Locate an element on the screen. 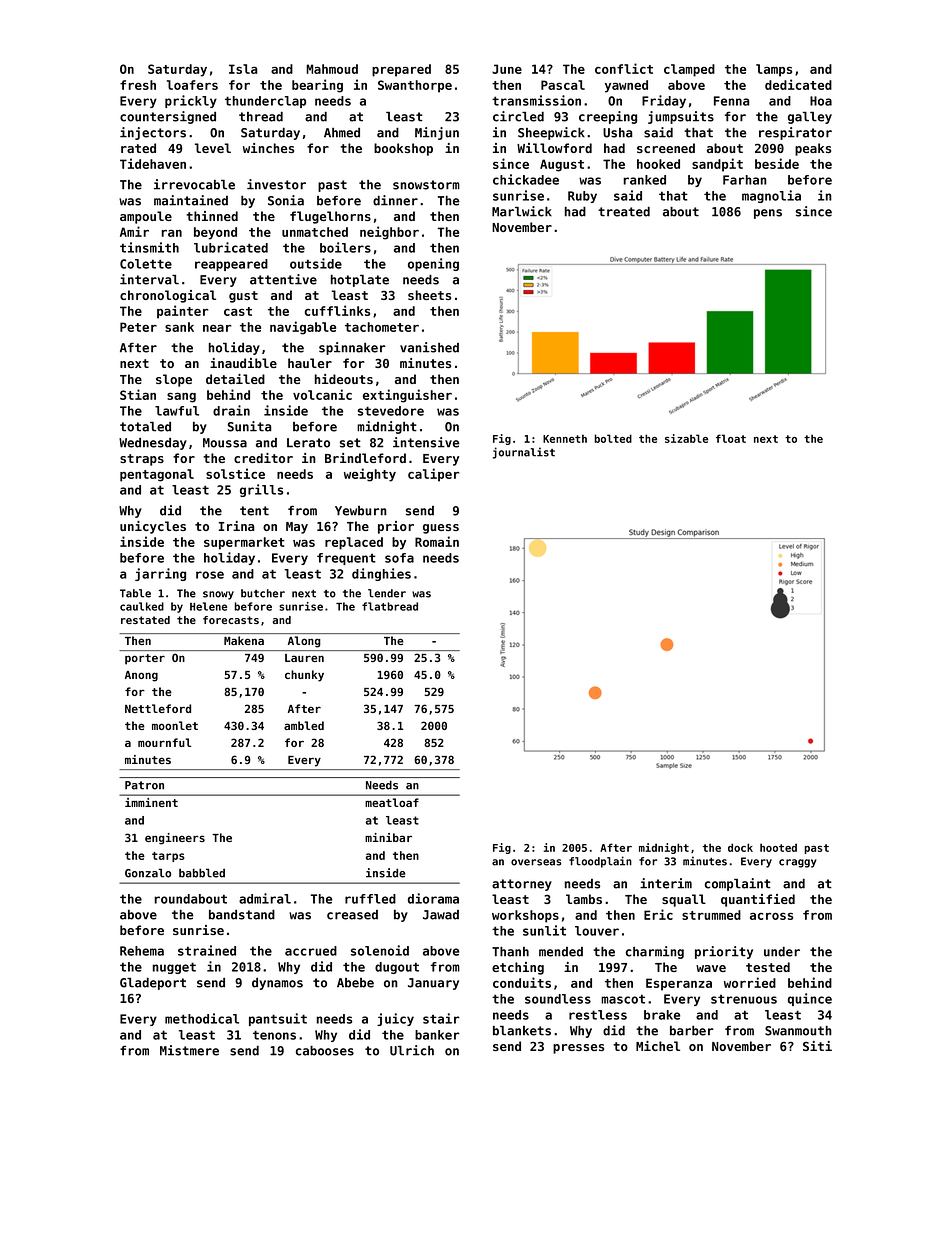  minibar is located at coordinates (388, 837).
